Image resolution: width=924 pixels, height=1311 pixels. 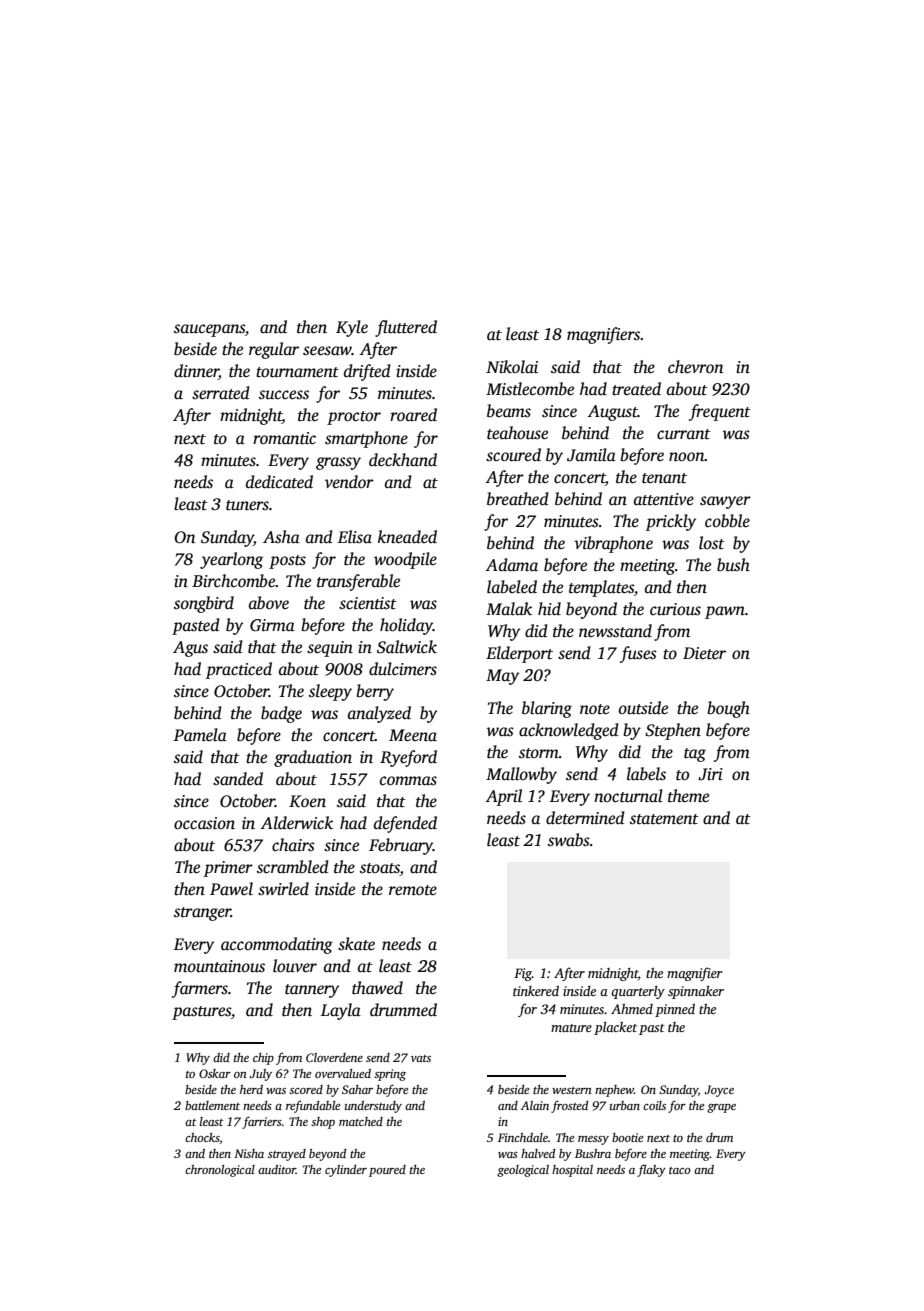 What do you see at coordinates (696, 992) in the screenshot?
I see `spinnaker` at bounding box center [696, 992].
